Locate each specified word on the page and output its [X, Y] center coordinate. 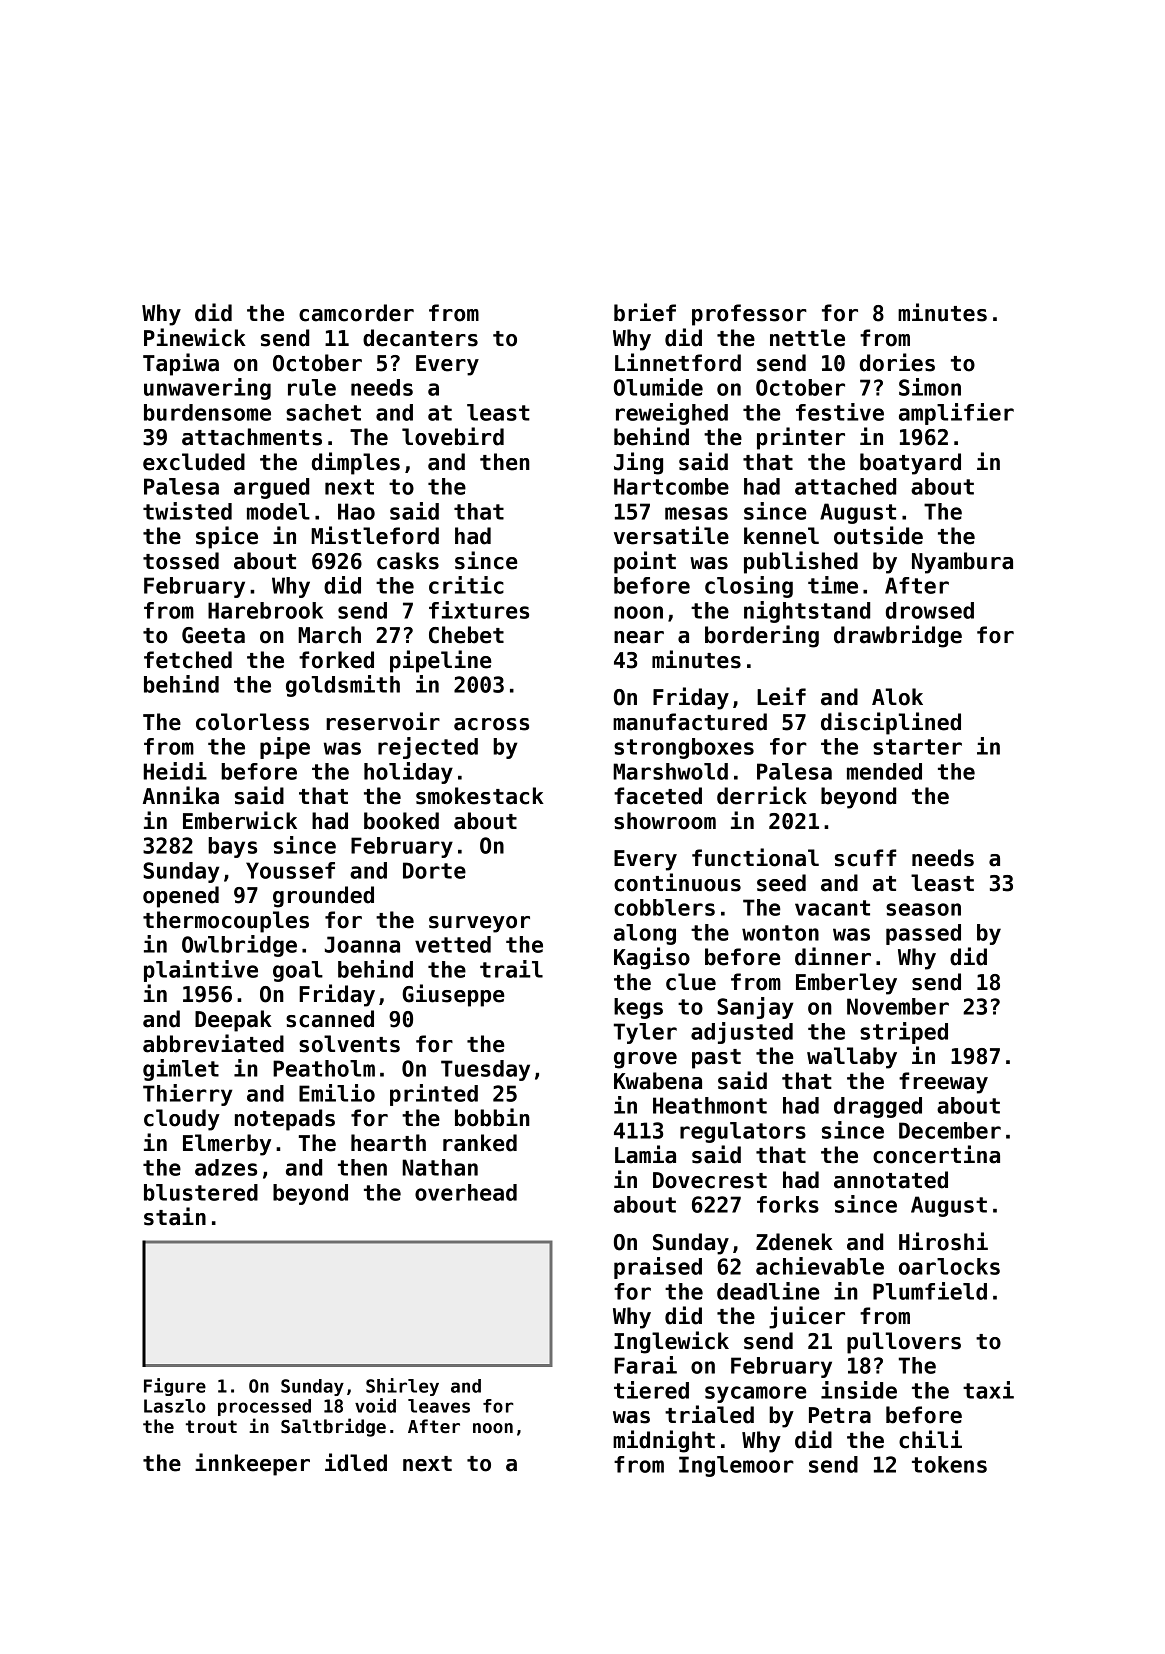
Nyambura [962, 563]
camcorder [356, 313]
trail [511, 969]
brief [645, 312]
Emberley [846, 984]
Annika [181, 795]
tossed [181, 561]
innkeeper [252, 1464]
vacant [832, 908]
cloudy [182, 1120]
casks [408, 561]
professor [749, 315]
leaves [439, 1406]
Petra [840, 1415]
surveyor [479, 924]
